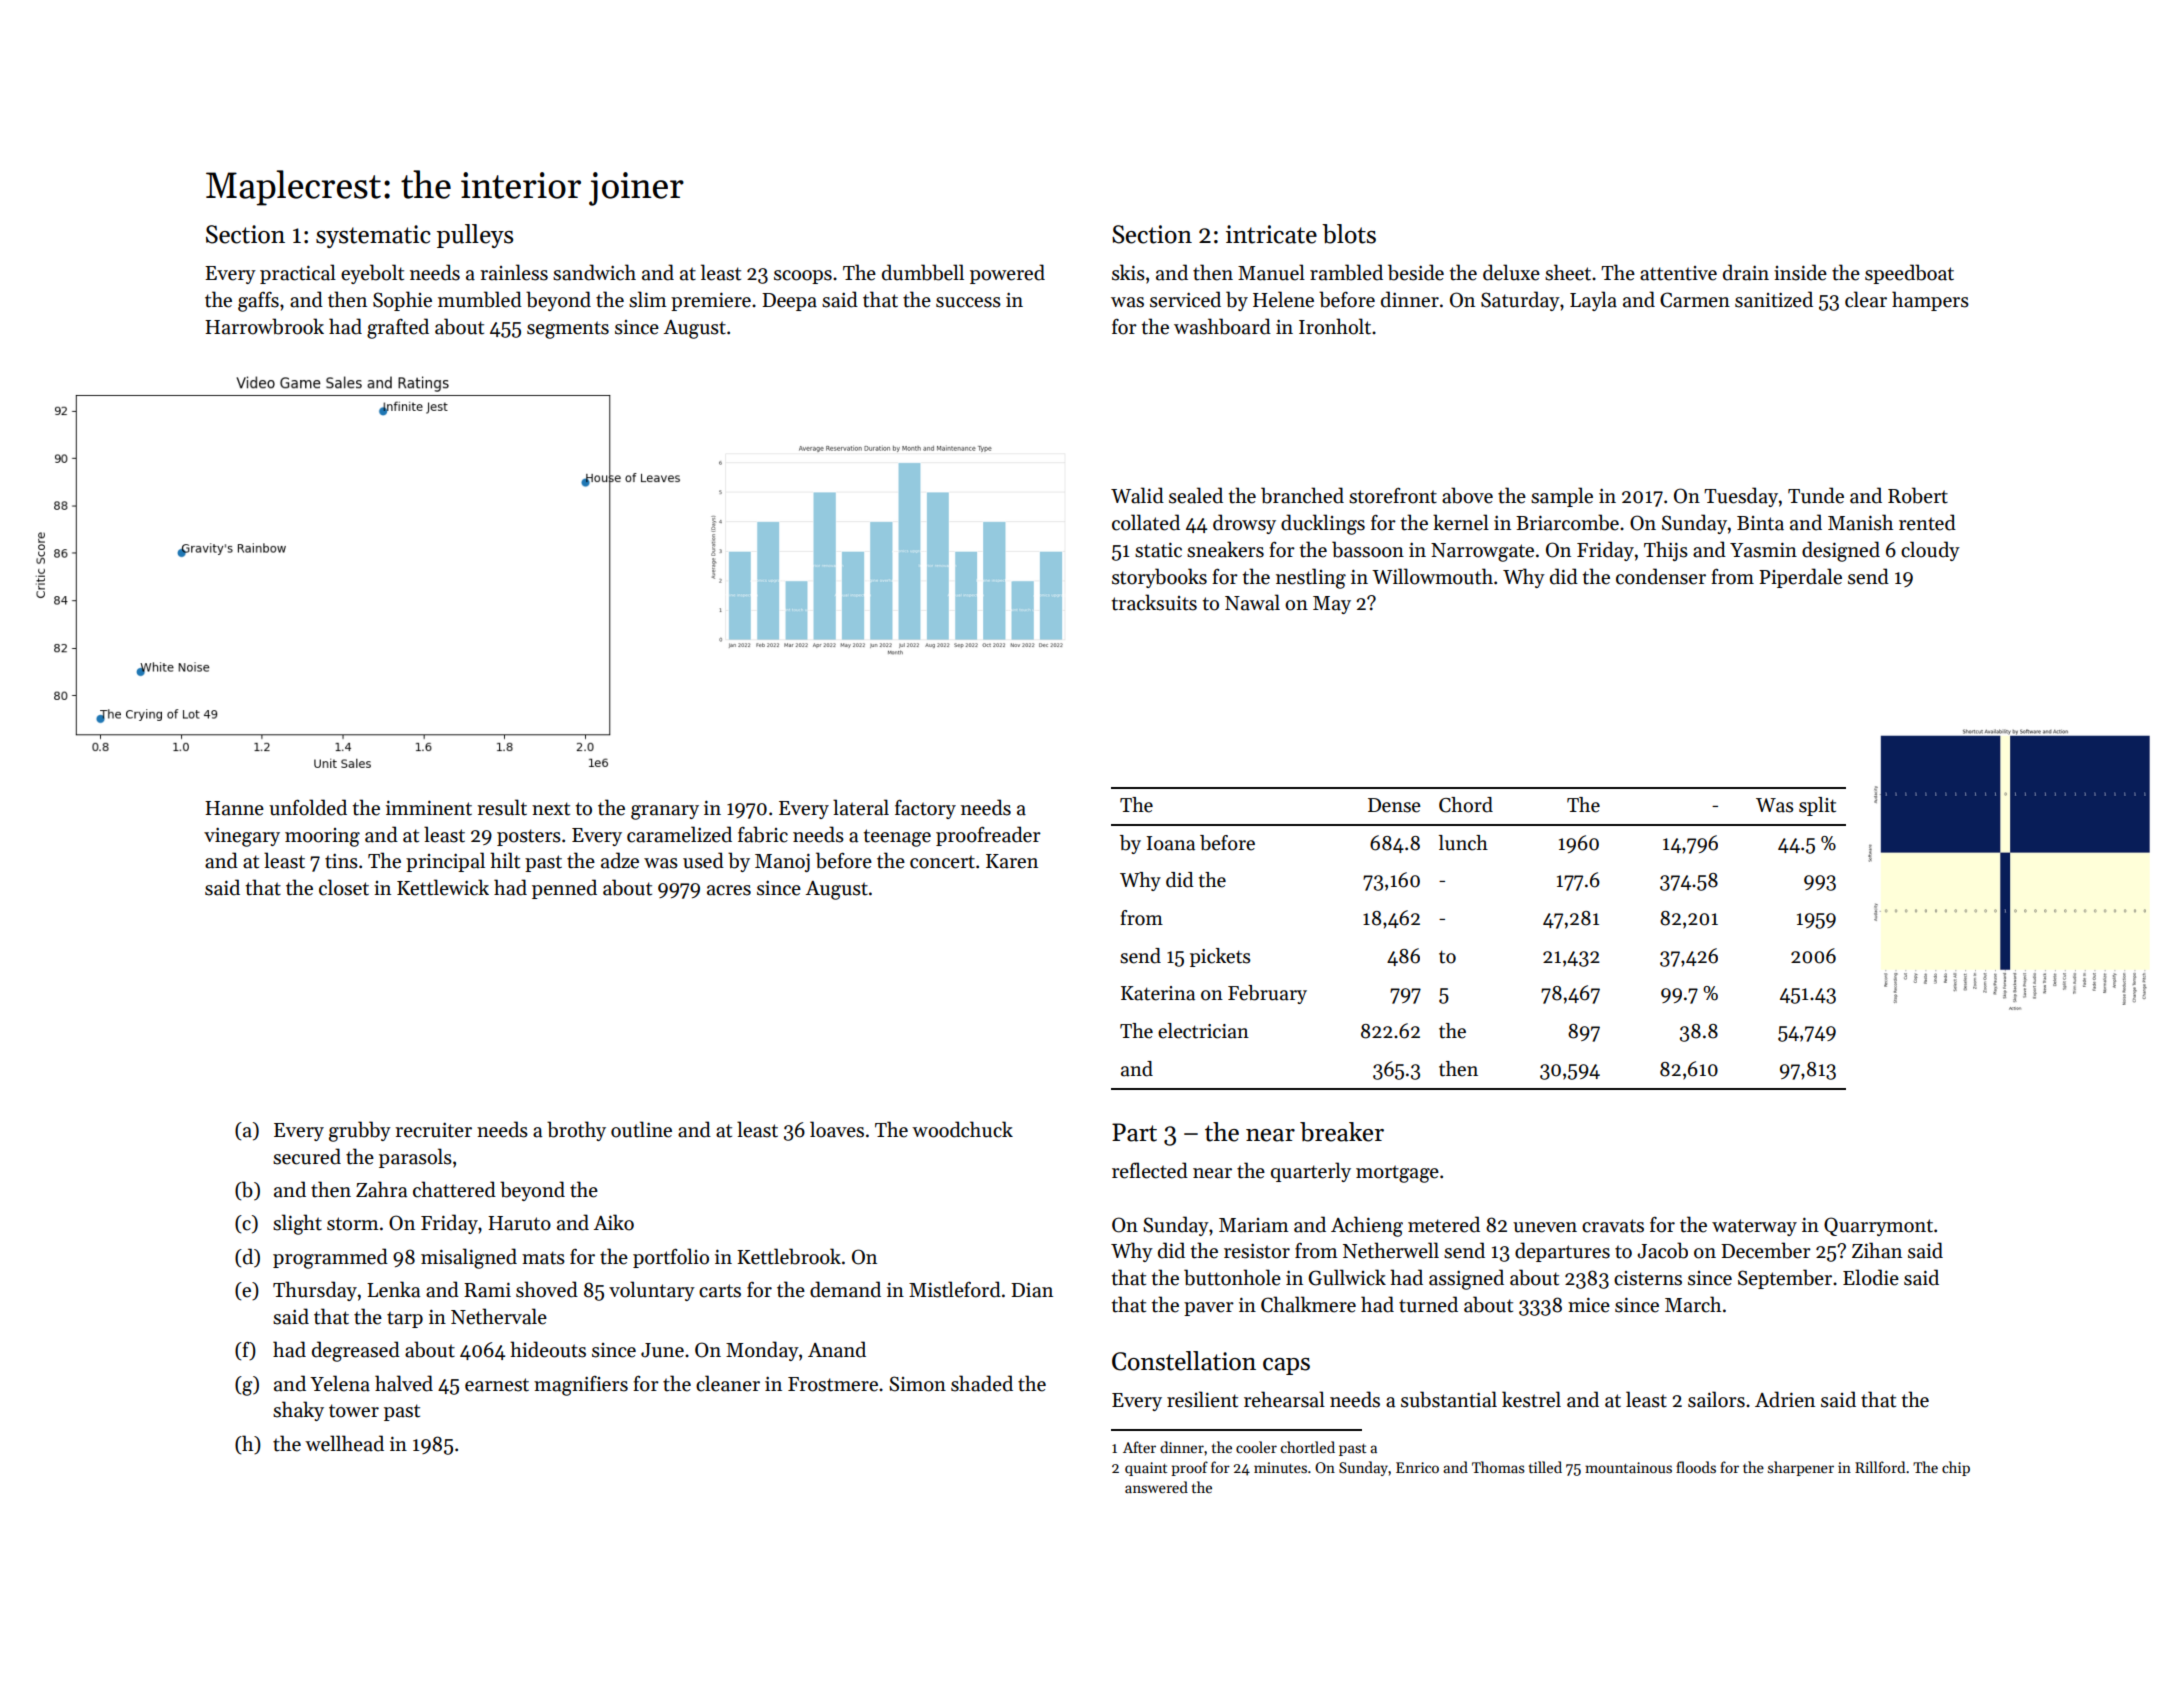 This image has height=1683, width=2178. What do you see at coordinates (1150, 1170) in the image?
I see `reflected` at bounding box center [1150, 1170].
